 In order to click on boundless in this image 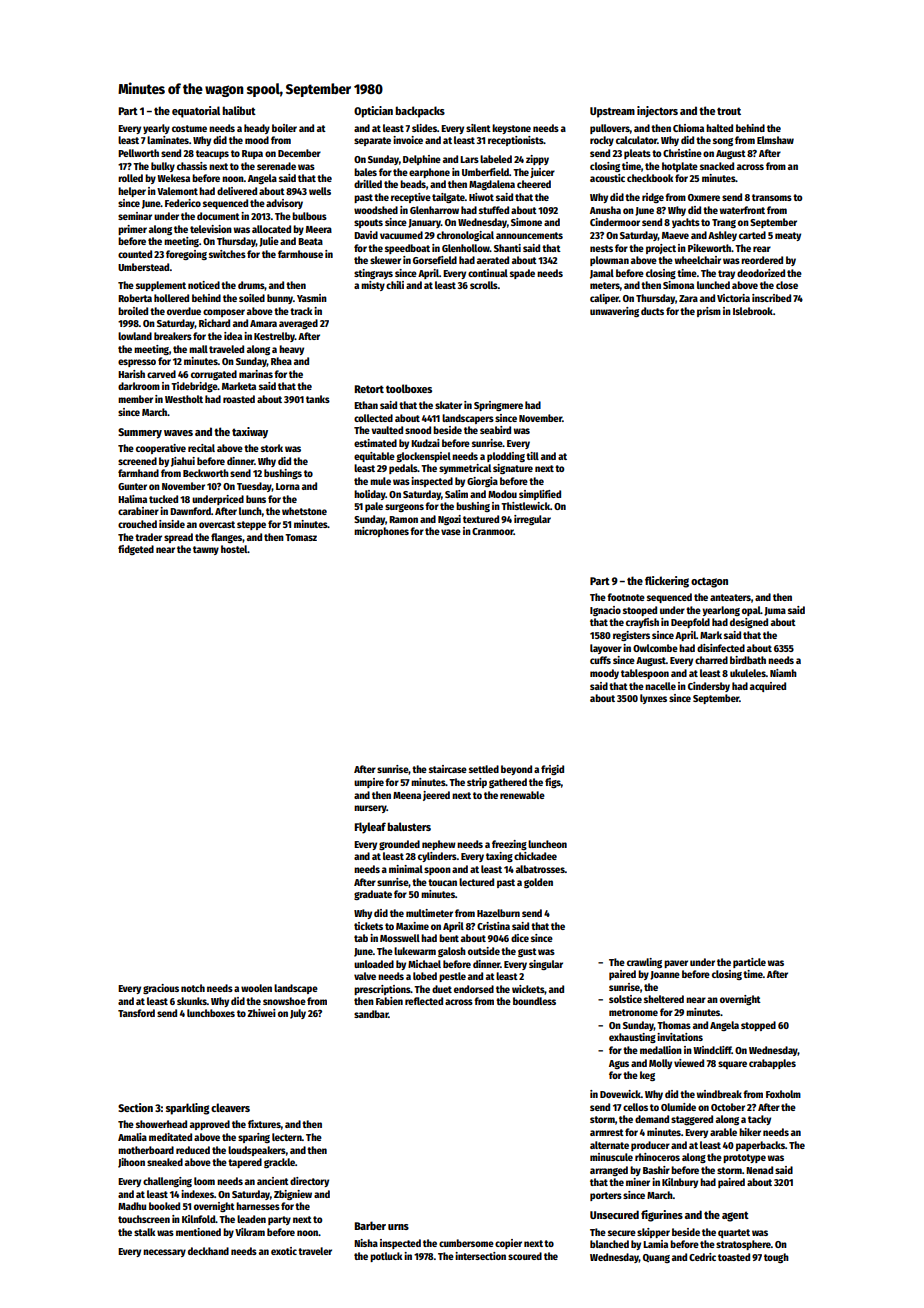, I will do `click(534, 1001)`.
